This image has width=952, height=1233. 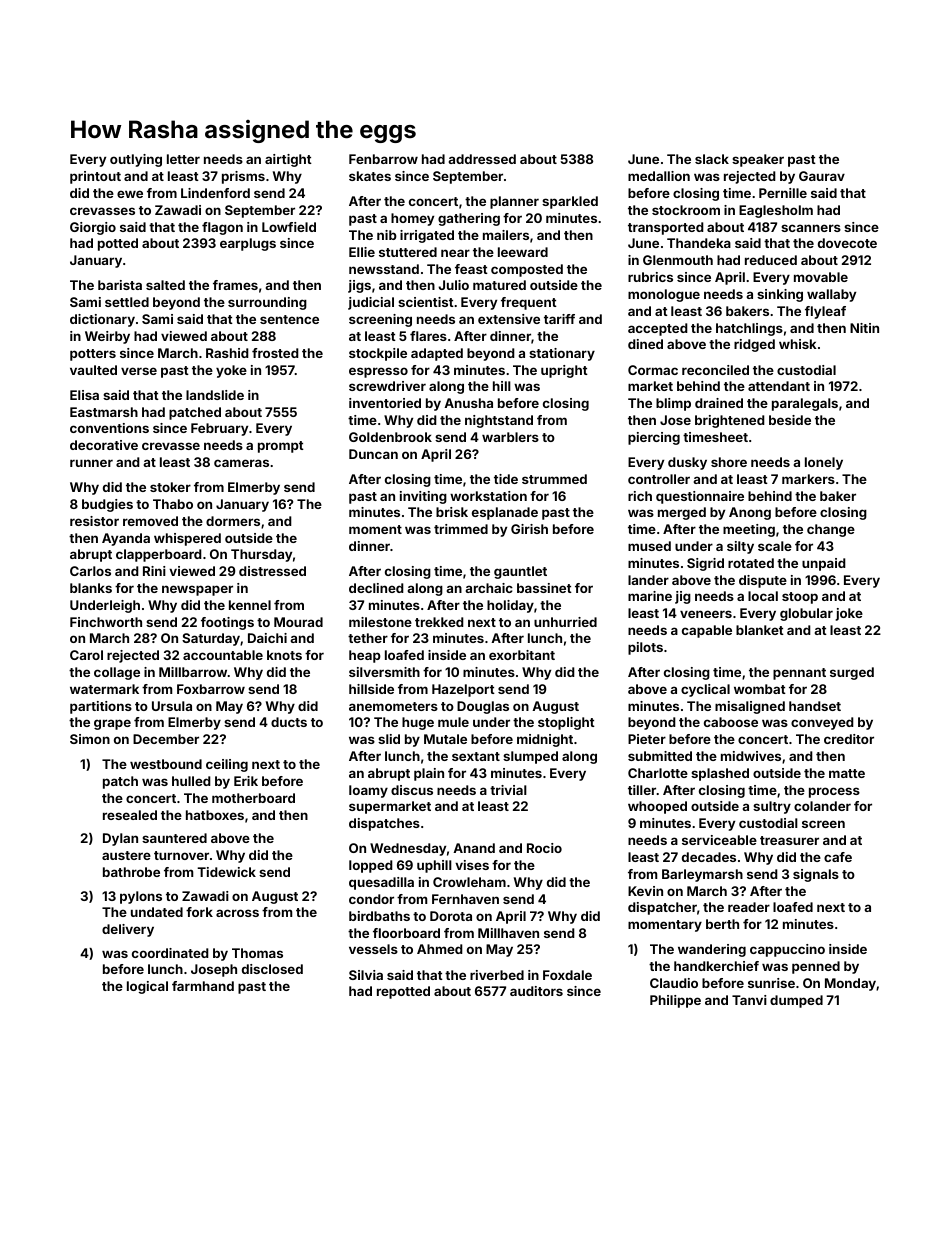 What do you see at coordinates (227, 353) in the image?
I see `Rashid` at bounding box center [227, 353].
